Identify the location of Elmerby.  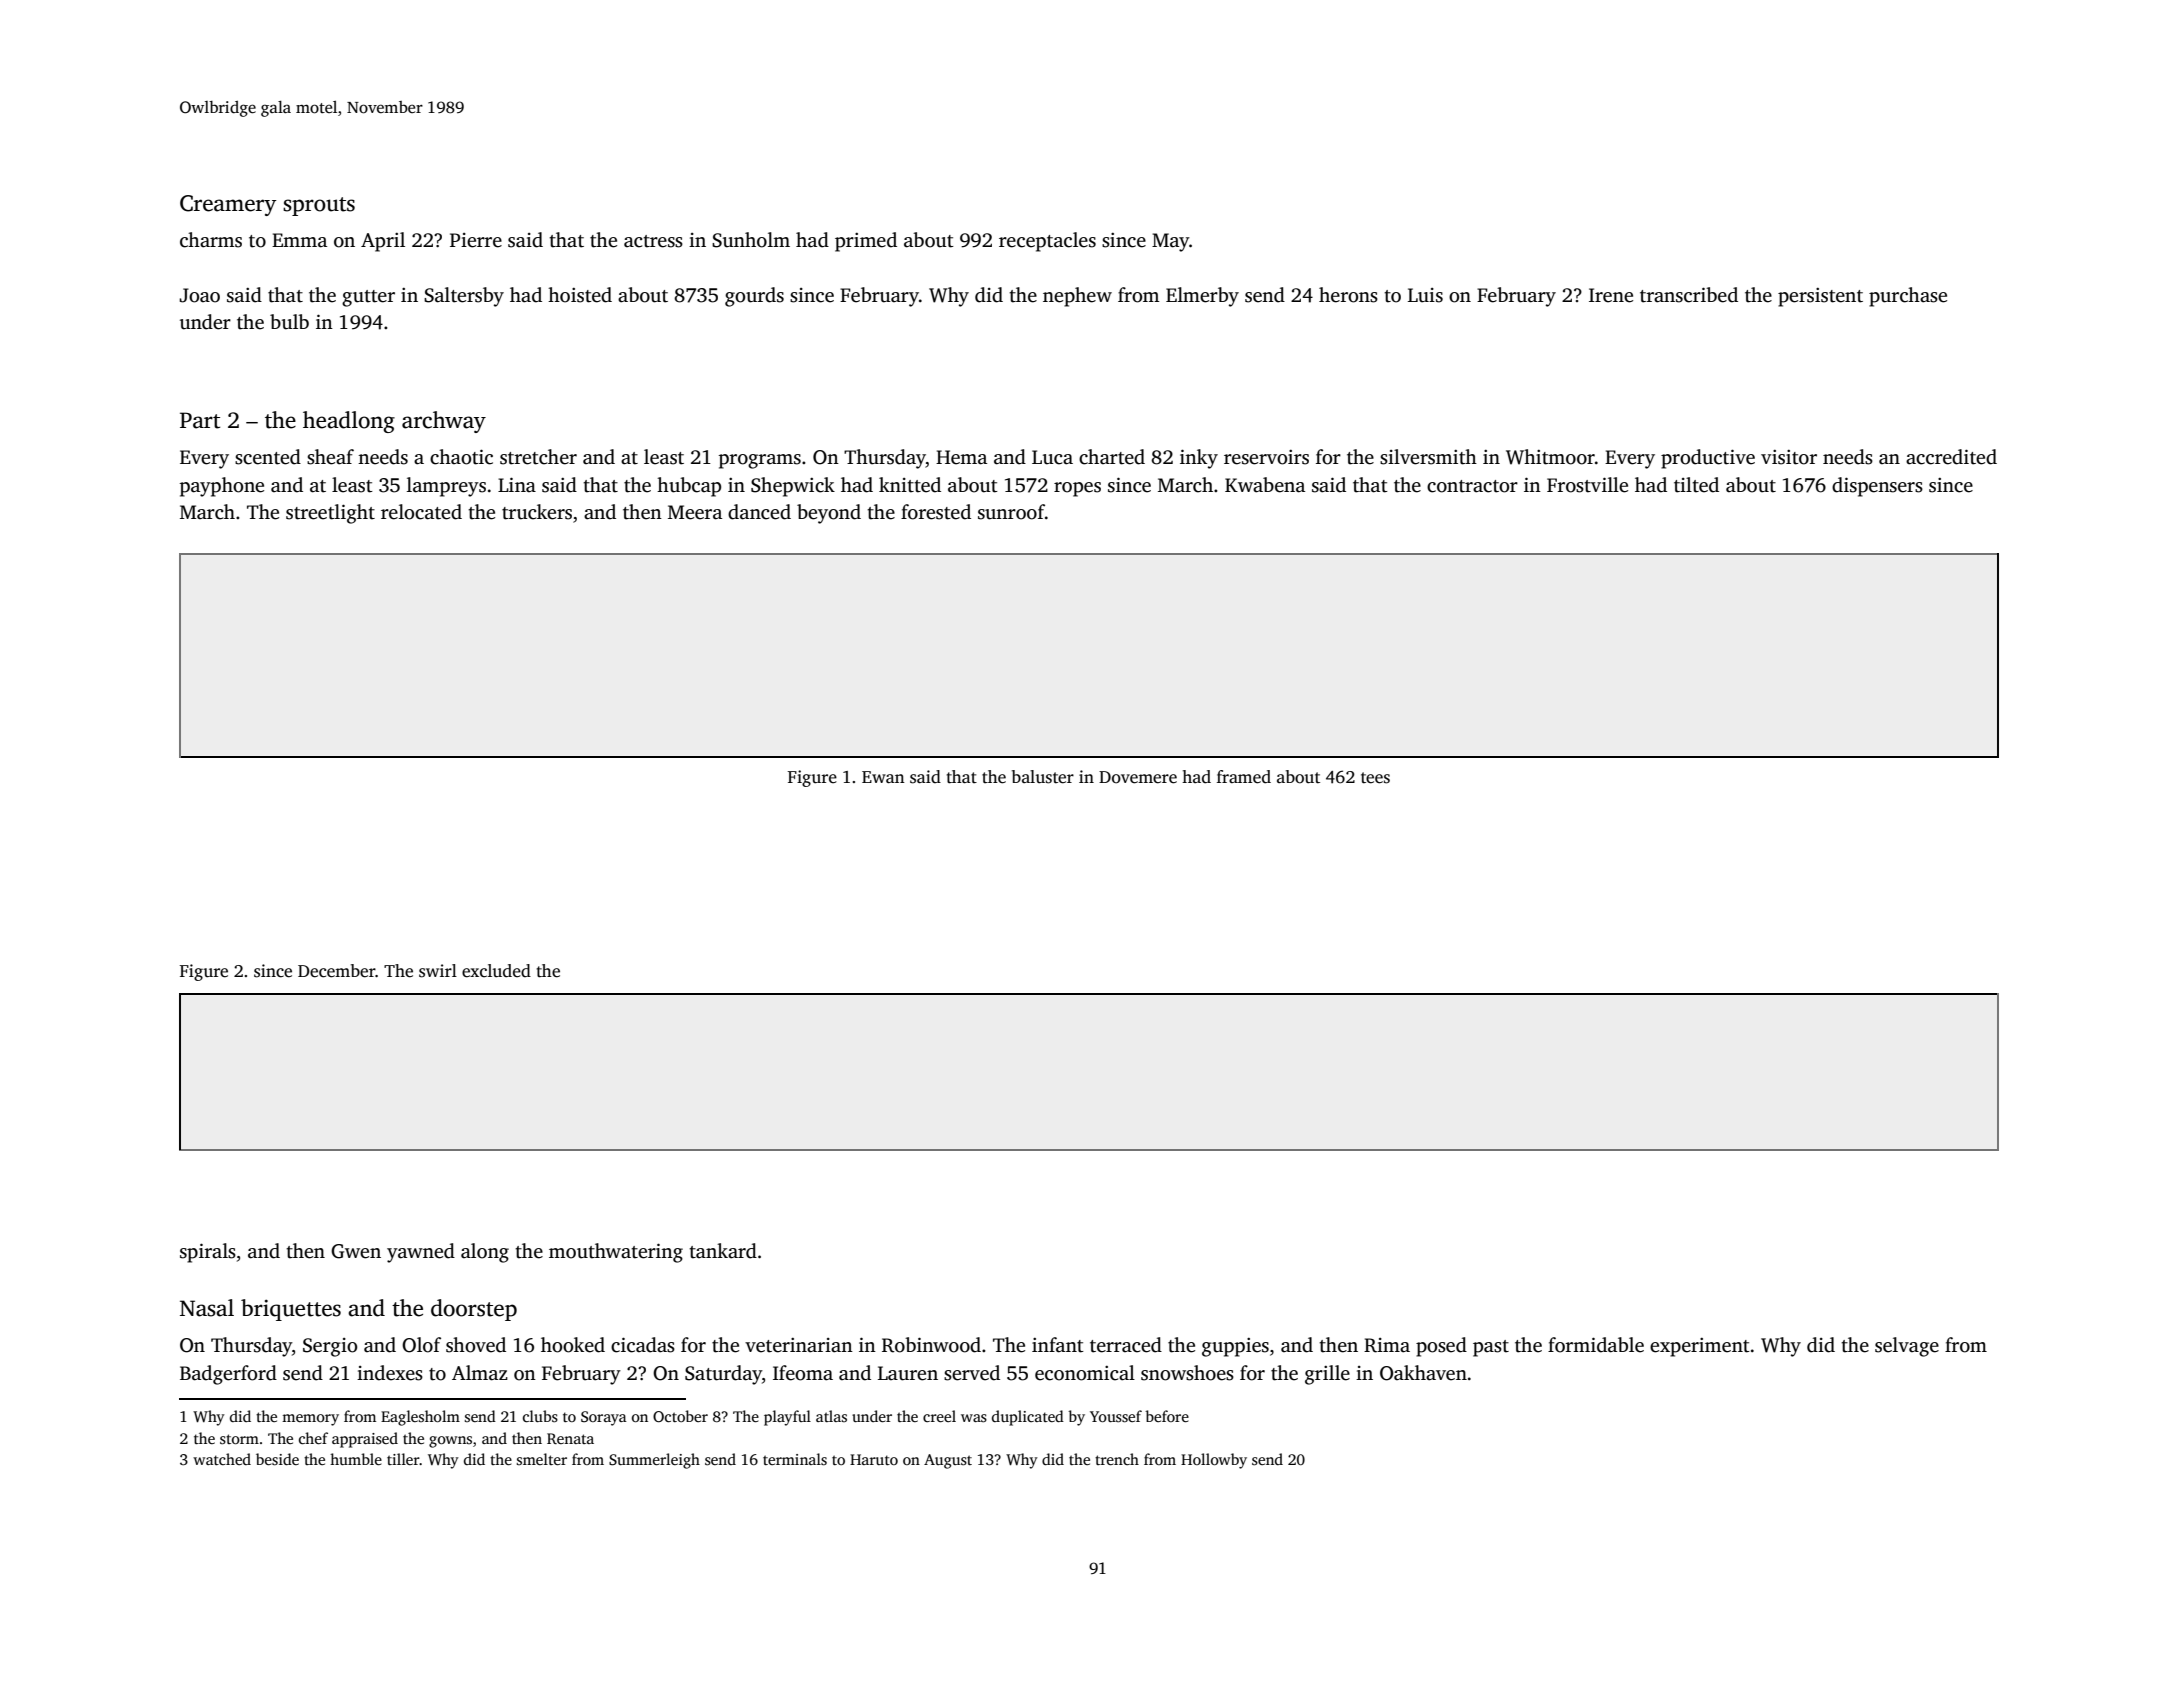
(1202, 297).
